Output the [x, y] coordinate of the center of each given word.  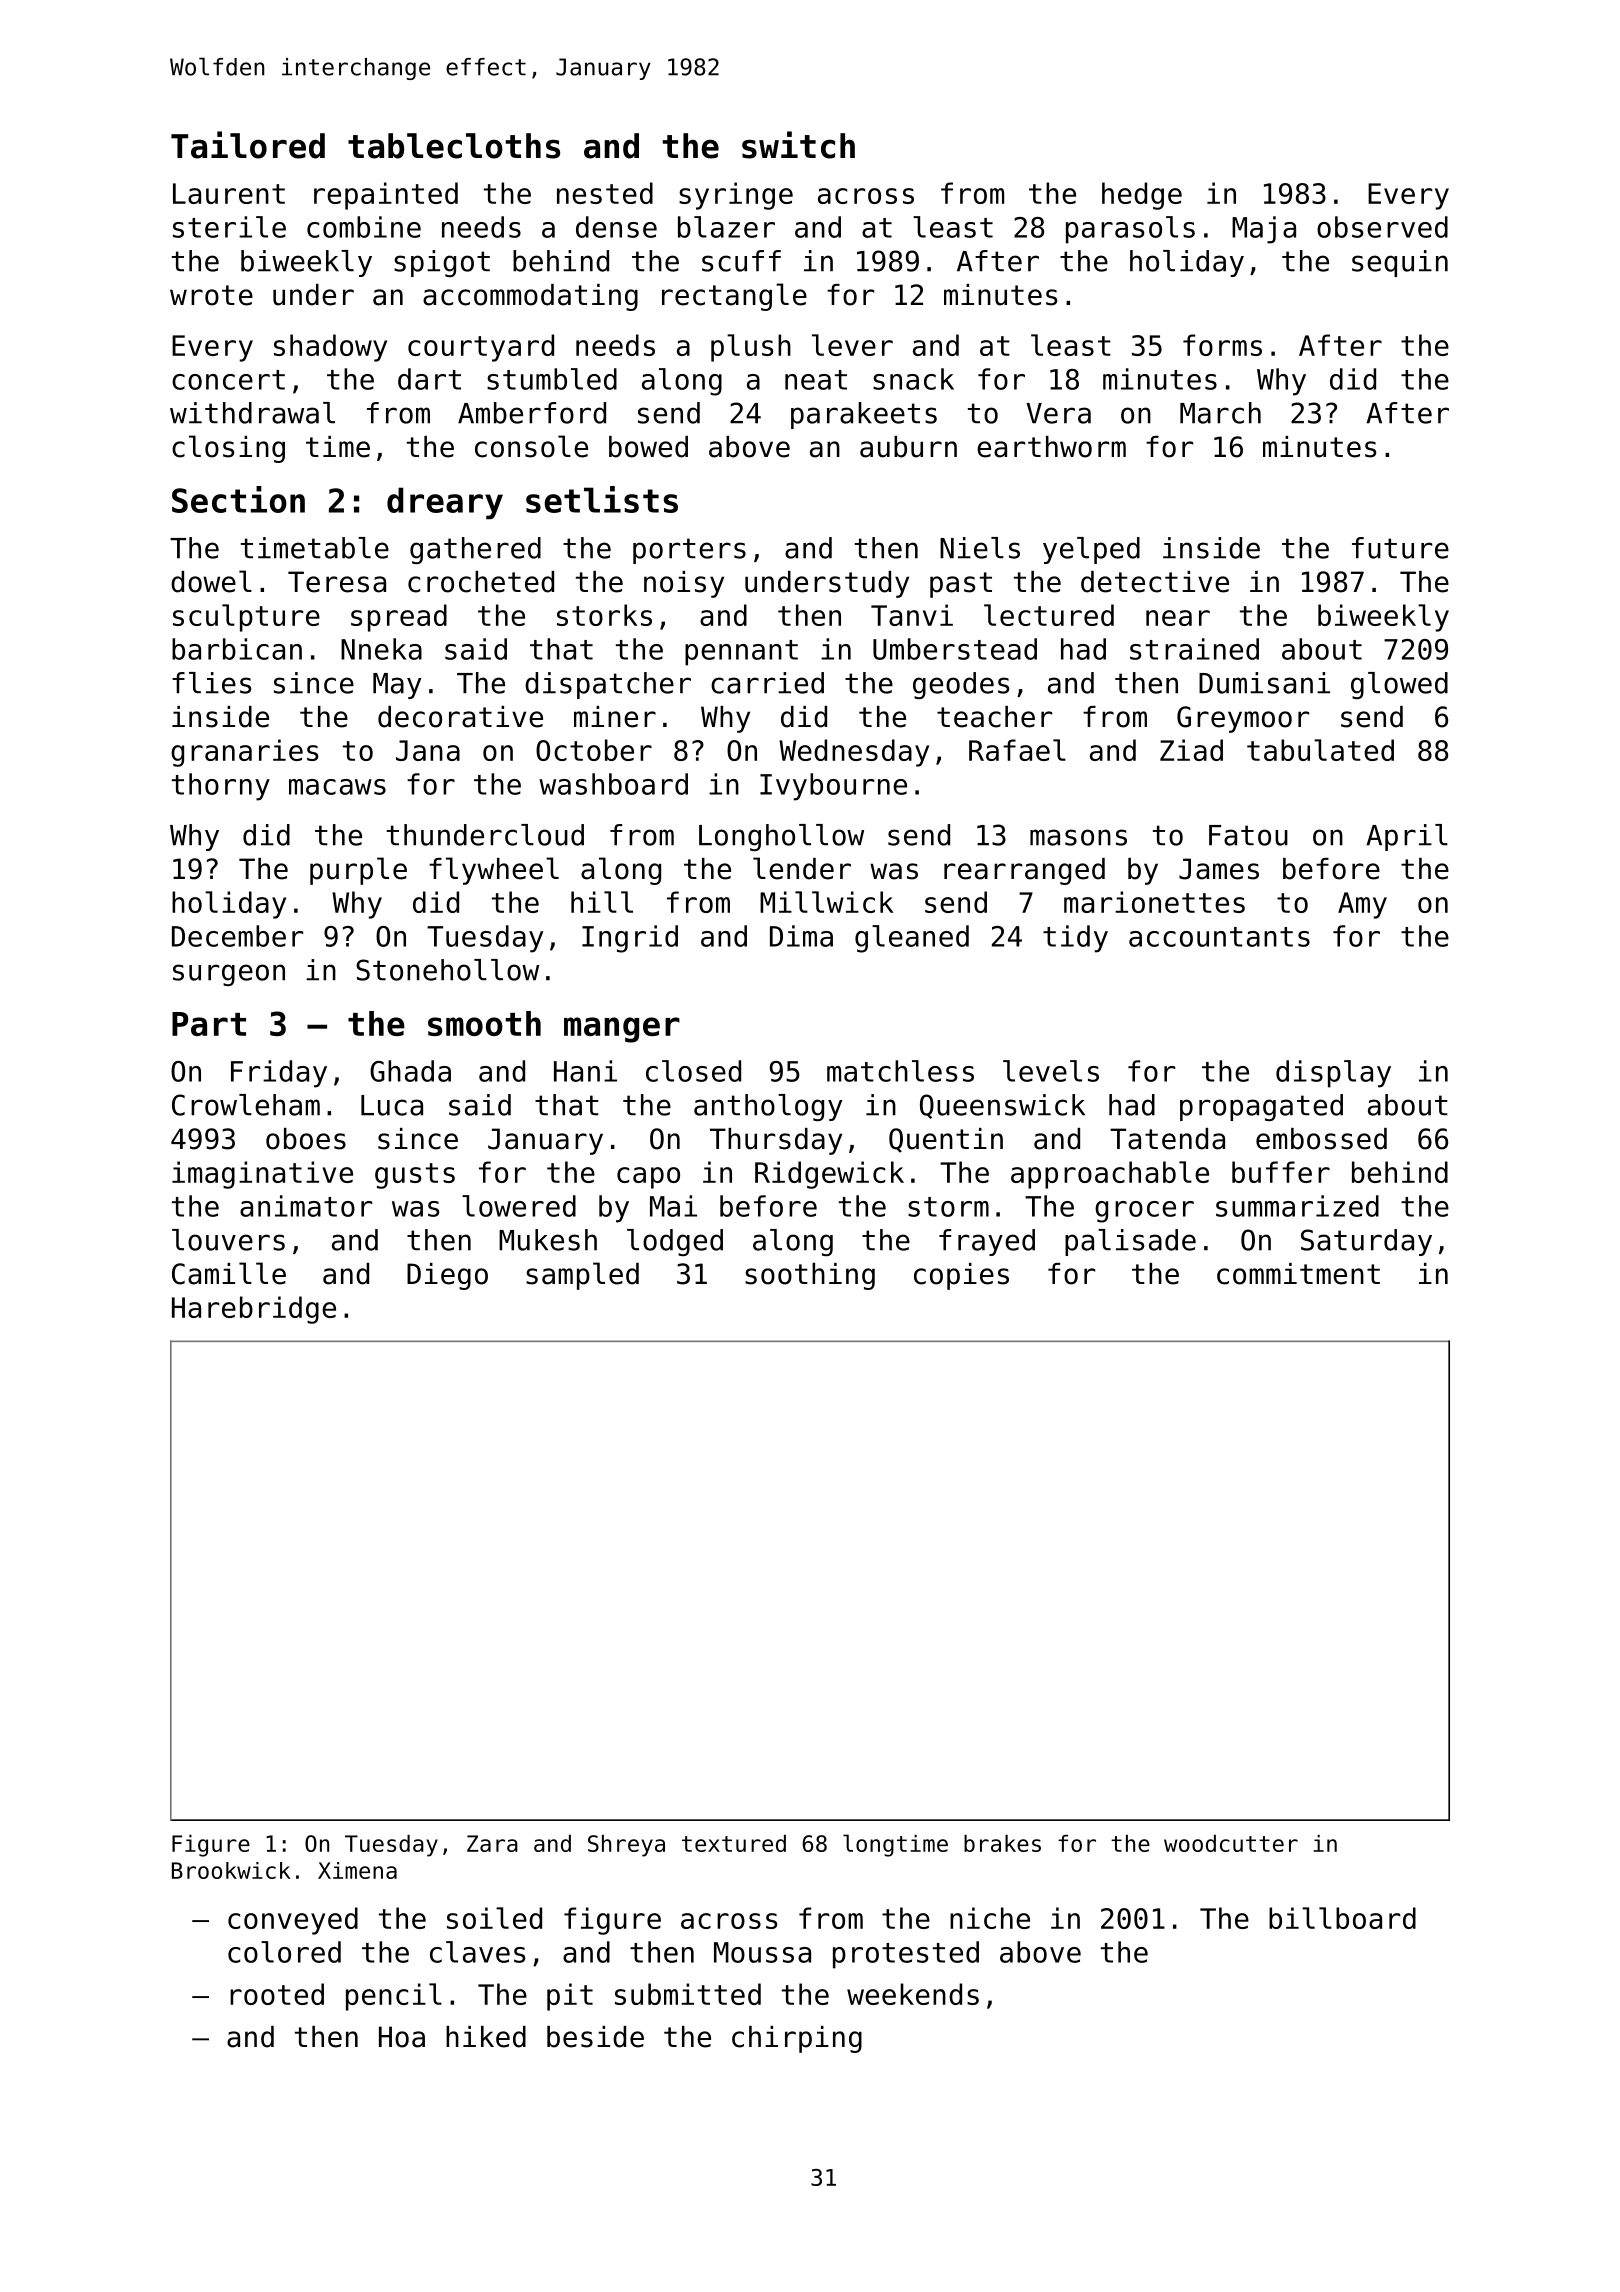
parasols [1130, 230]
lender [802, 868]
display [1333, 1074]
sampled [582, 1276]
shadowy [330, 348]
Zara [492, 1843]
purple [358, 871]
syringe [736, 196]
